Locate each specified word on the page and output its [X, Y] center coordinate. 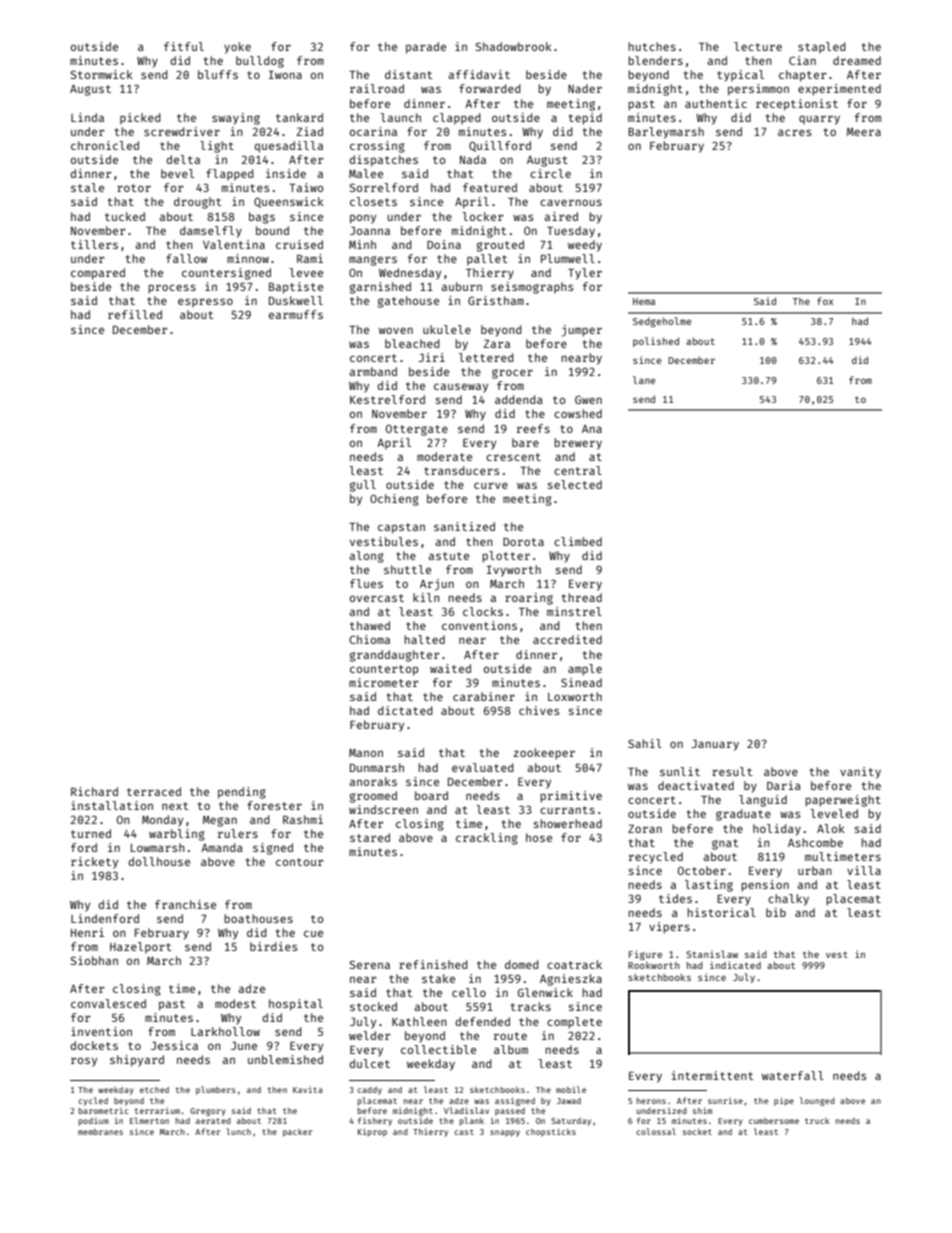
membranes [100, 1132]
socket [697, 1131]
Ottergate [417, 430]
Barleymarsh [666, 133]
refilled [135, 314]
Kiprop [372, 1132]
